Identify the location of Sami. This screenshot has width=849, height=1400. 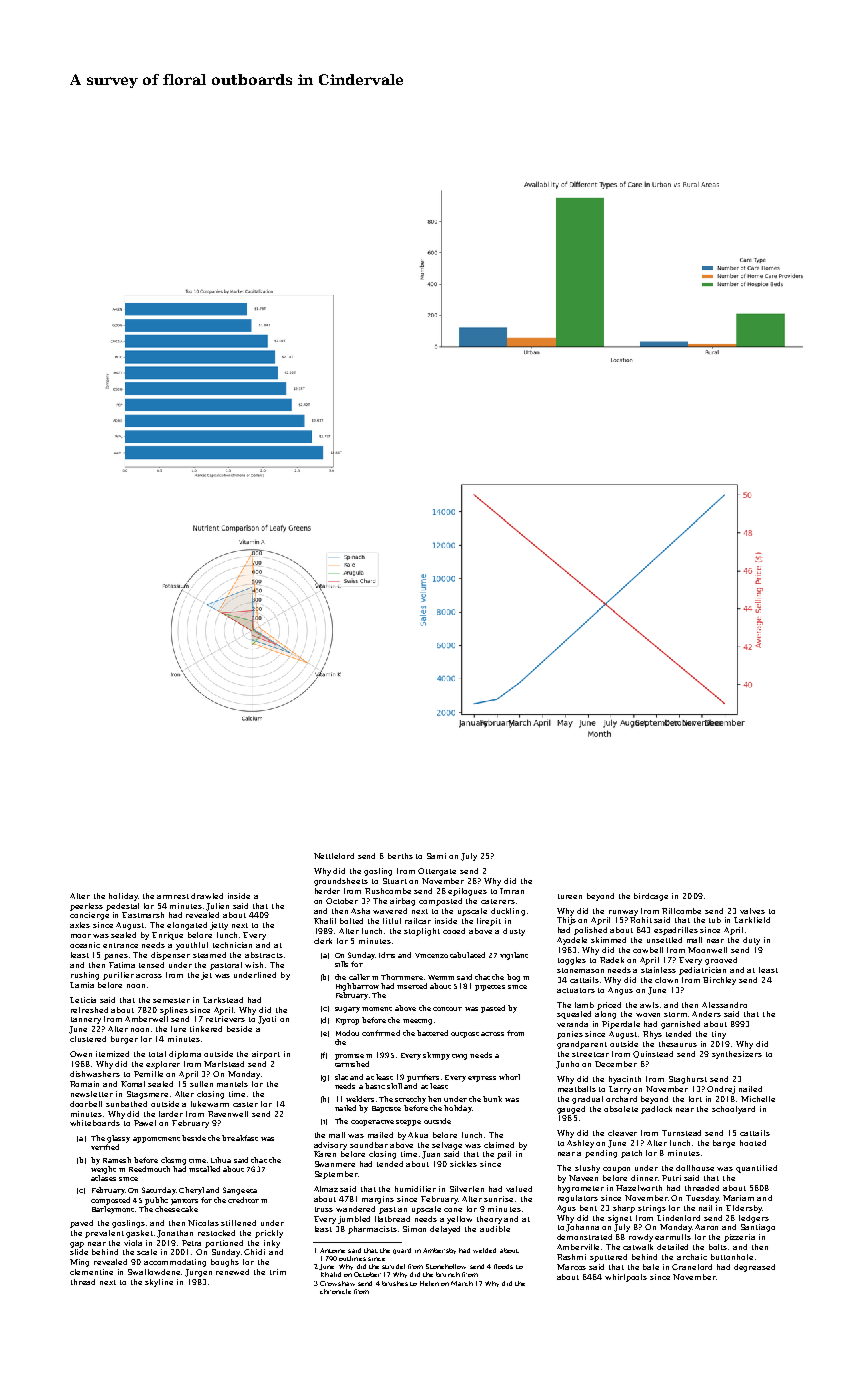
(436, 856).
